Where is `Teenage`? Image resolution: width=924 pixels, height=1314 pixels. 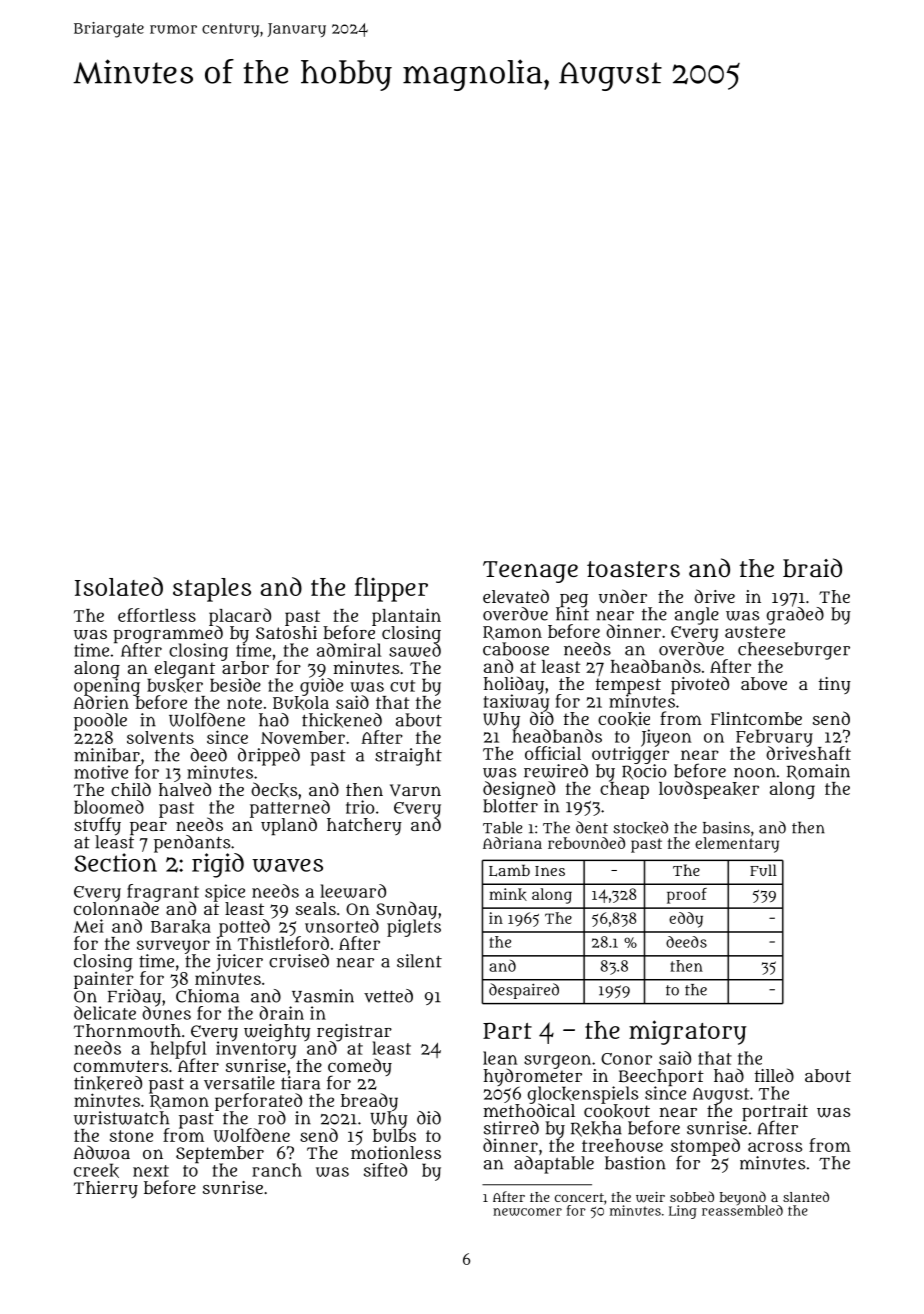 Teenage is located at coordinates (530, 572).
